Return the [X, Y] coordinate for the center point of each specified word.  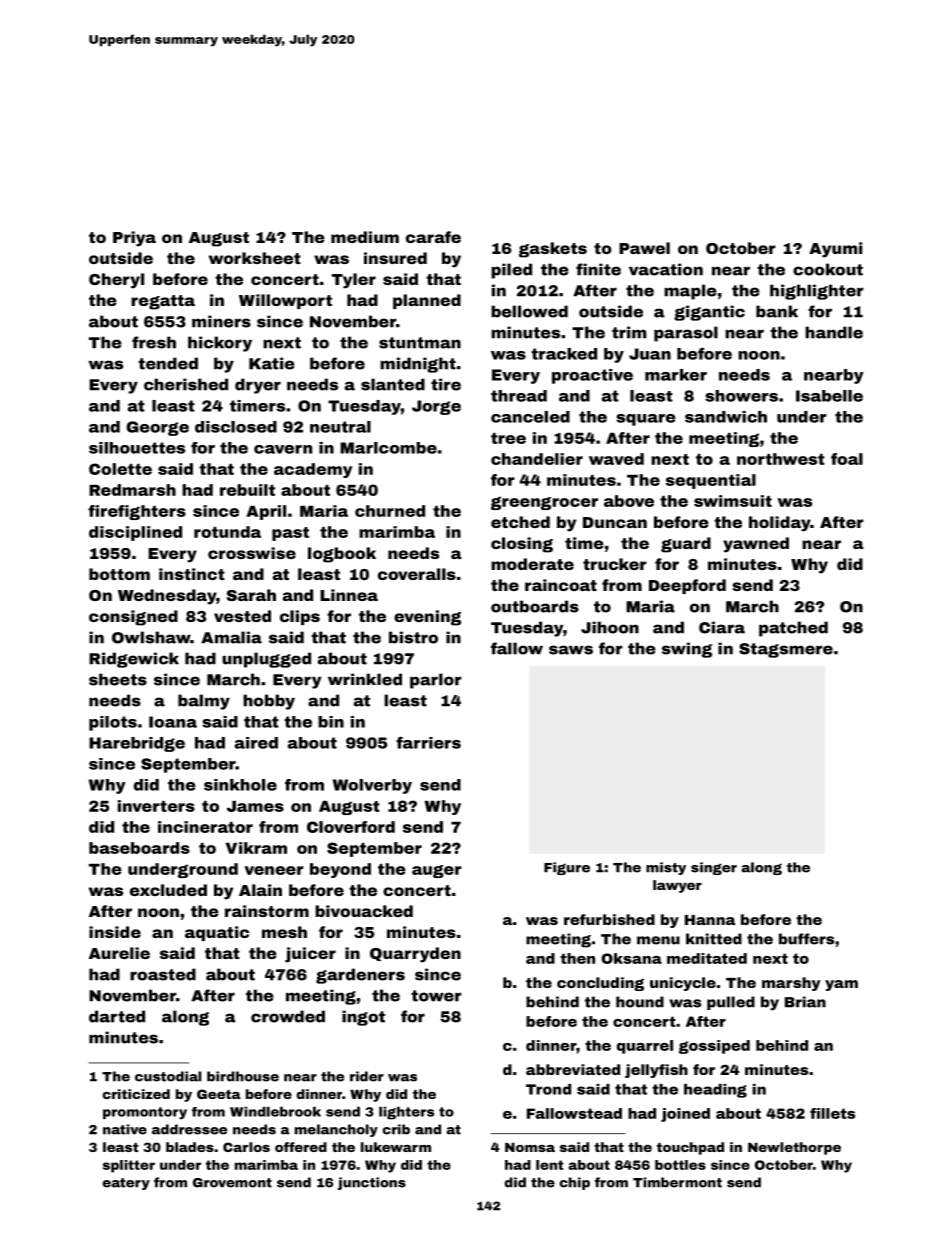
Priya [134, 239]
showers [741, 396]
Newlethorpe [794, 1148]
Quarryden [415, 955]
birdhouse [243, 1076]
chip [575, 1183]
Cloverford [351, 827]
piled [511, 271]
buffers [806, 939]
